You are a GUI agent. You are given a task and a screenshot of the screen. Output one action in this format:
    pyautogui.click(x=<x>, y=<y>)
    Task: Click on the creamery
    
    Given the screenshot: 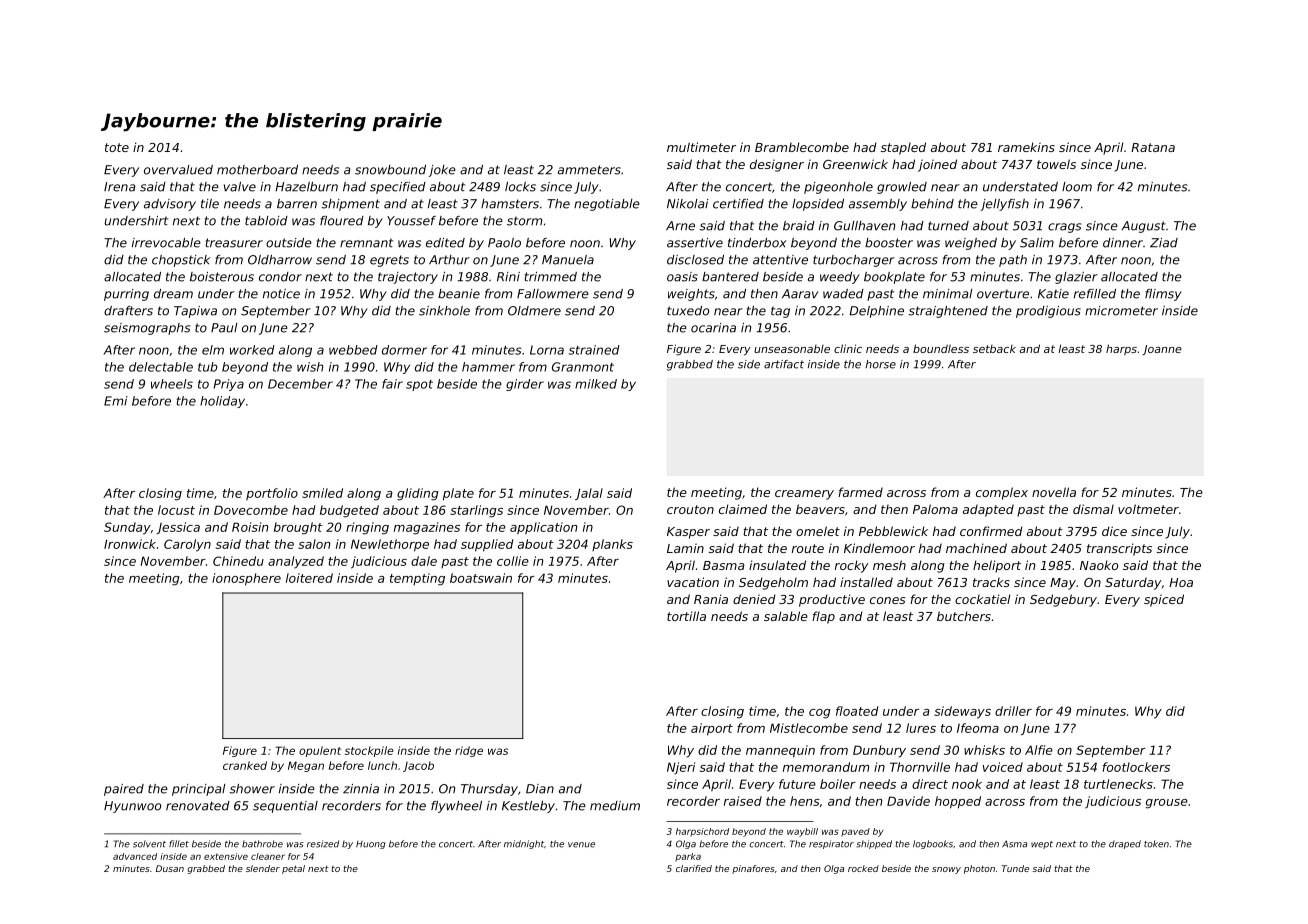 What is the action you would take?
    pyautogui.click(x=804, y=495)
